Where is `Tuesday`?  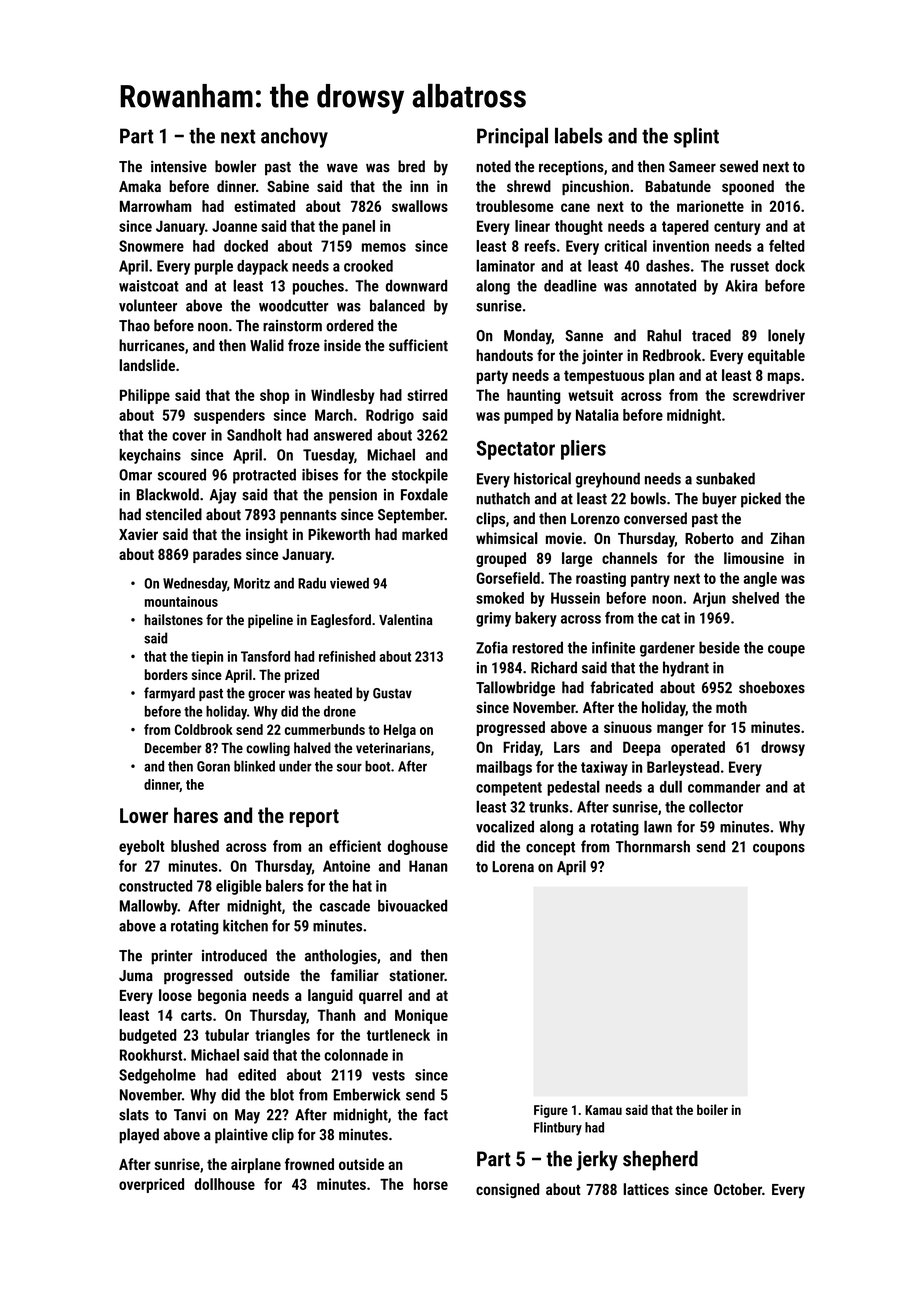 Tuesday is located at coordinates (328, 456).
